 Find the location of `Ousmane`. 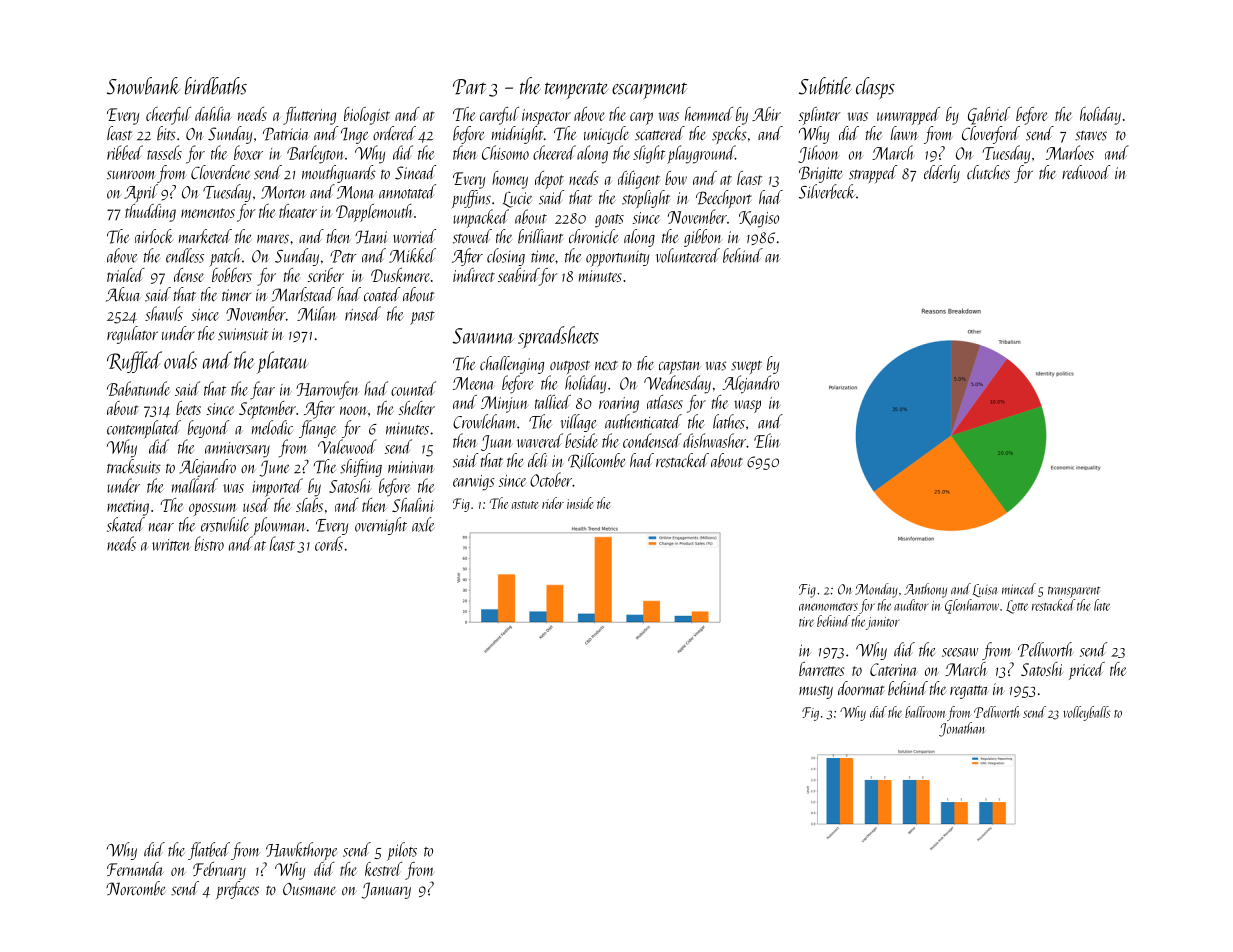

Ousmane is located at coordinates (309, 889).
